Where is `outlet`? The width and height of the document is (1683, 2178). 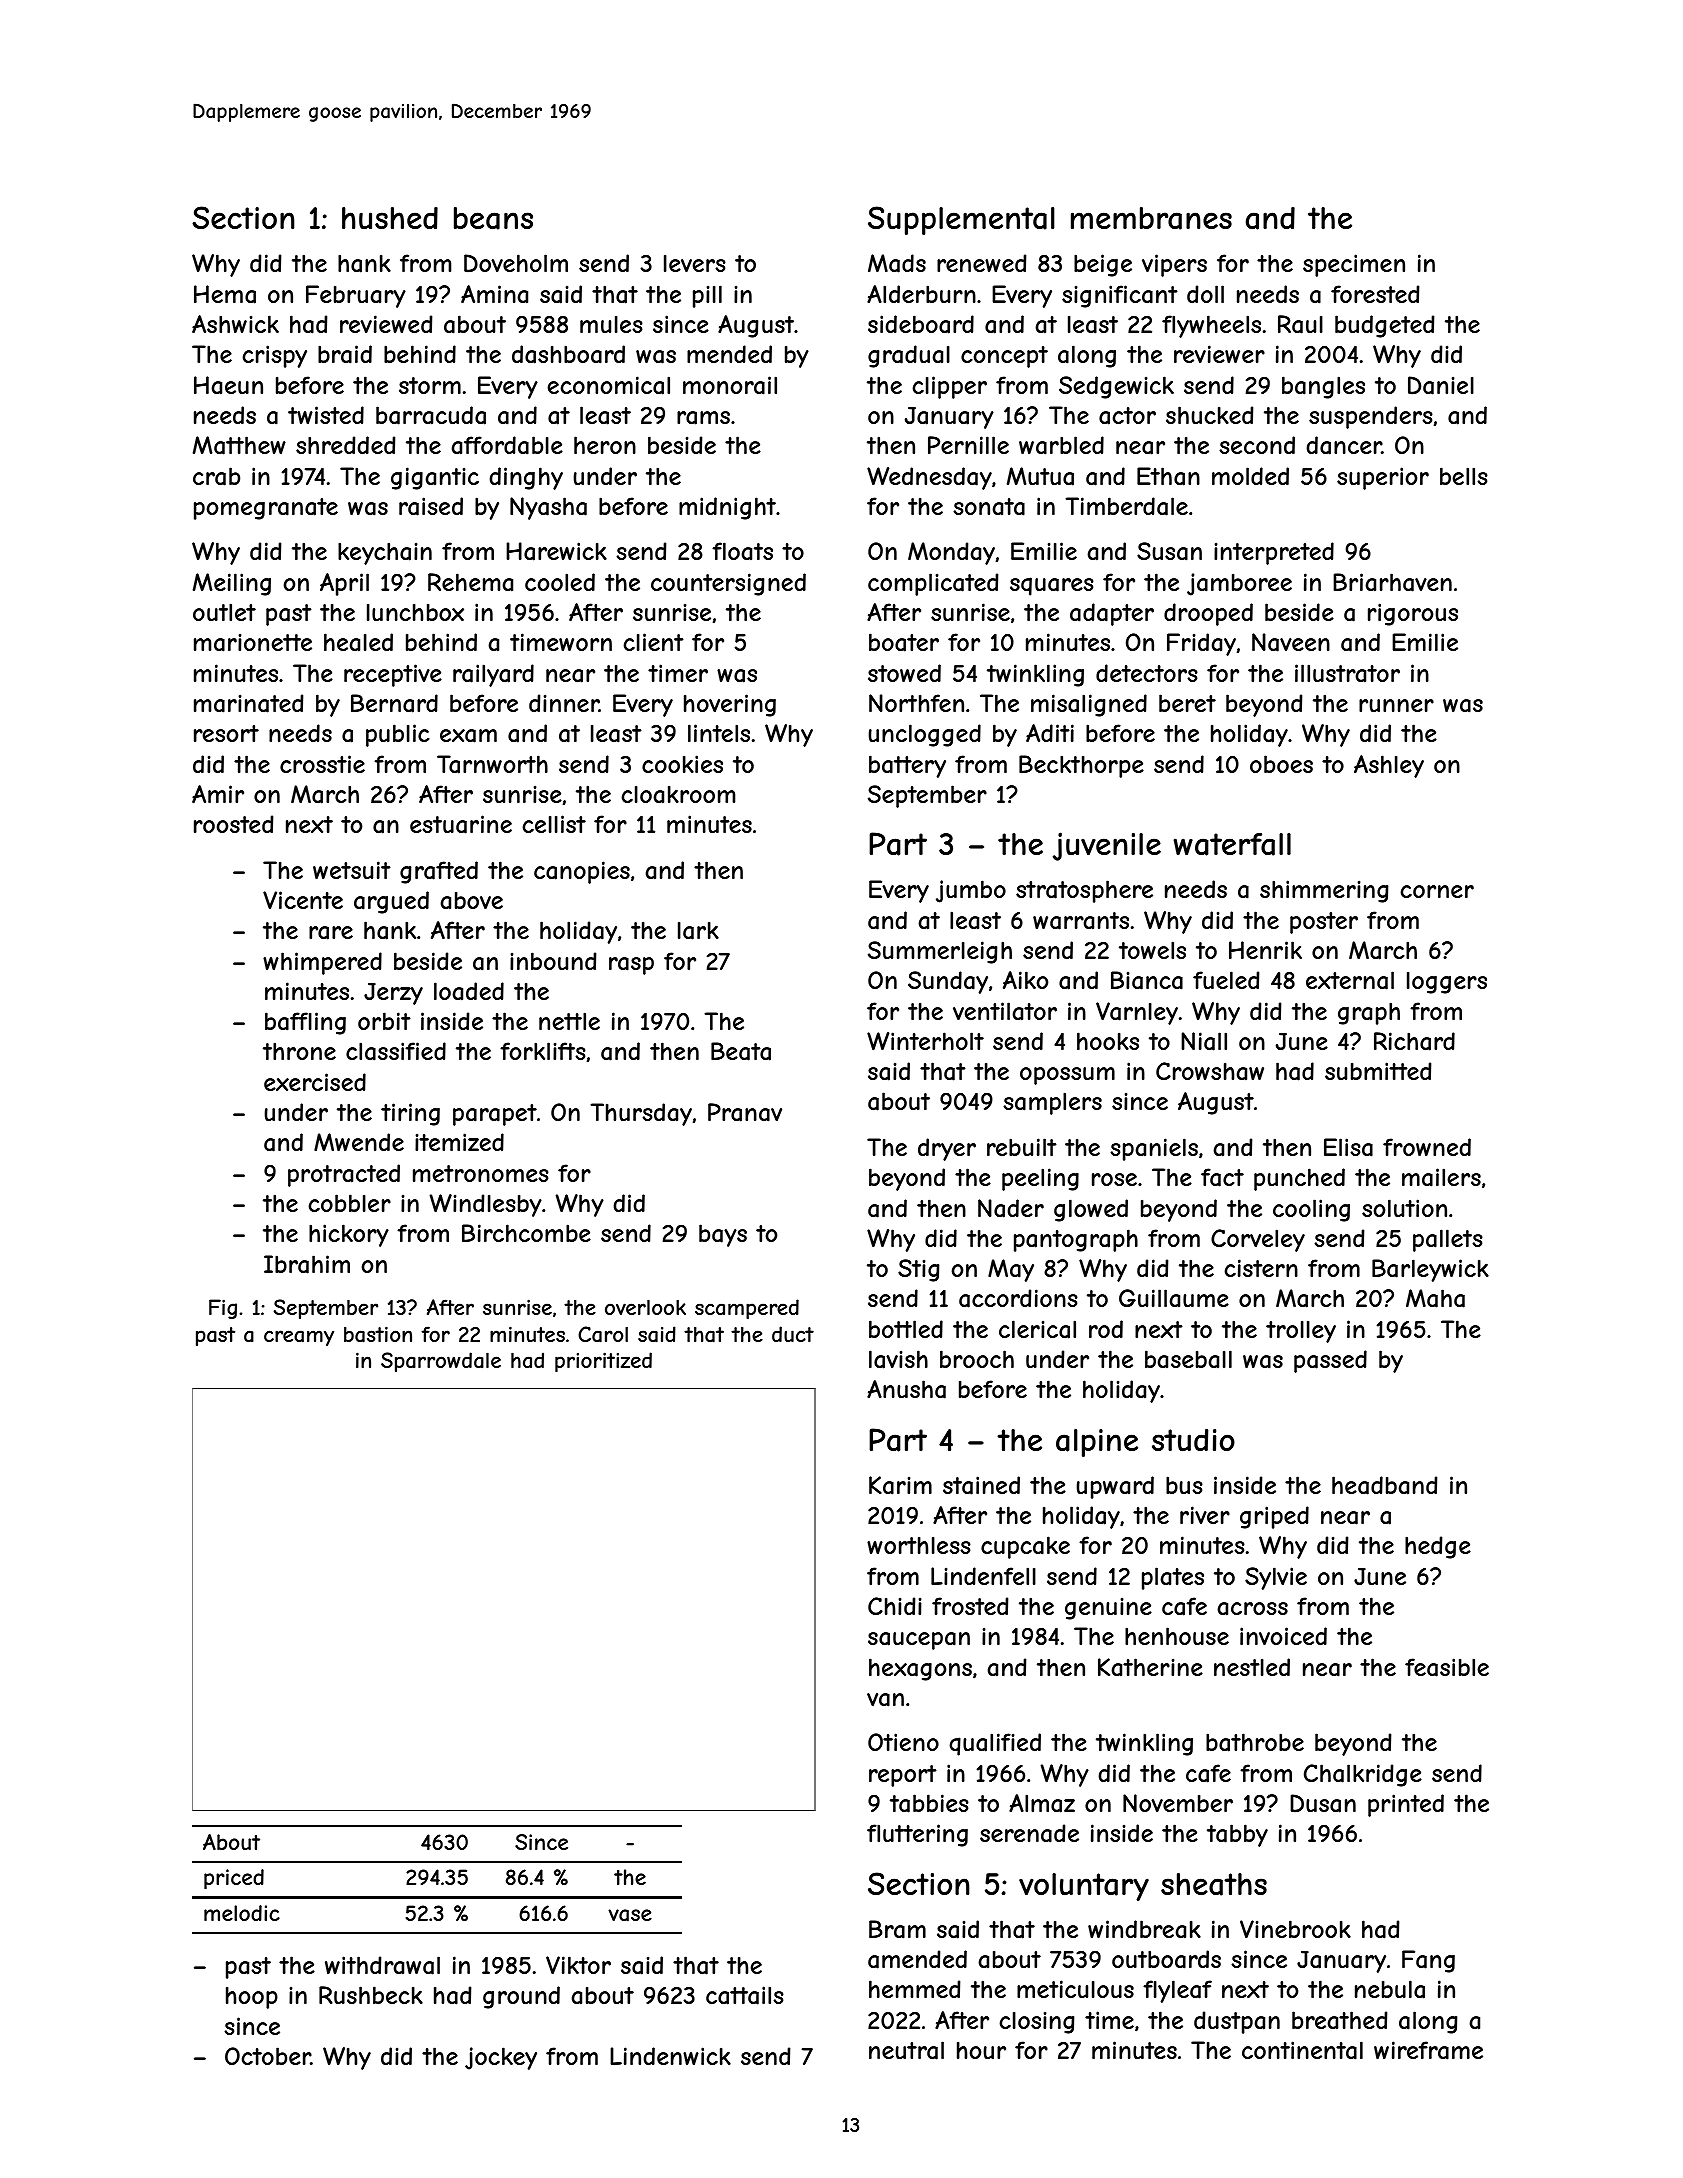 outlet is located at coordinates (224, 612).
